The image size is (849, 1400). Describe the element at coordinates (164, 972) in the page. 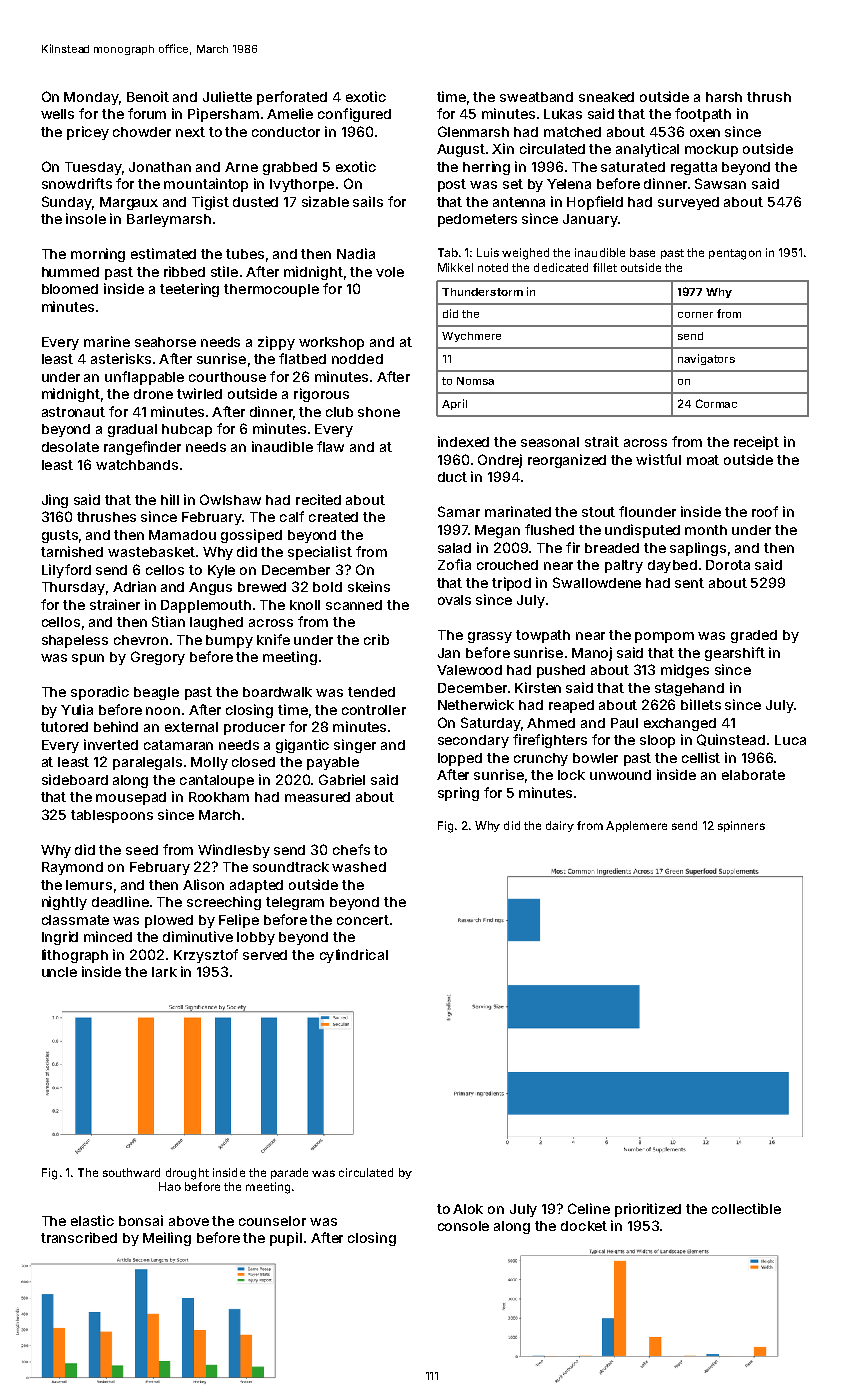

I see `lark` at that location.
